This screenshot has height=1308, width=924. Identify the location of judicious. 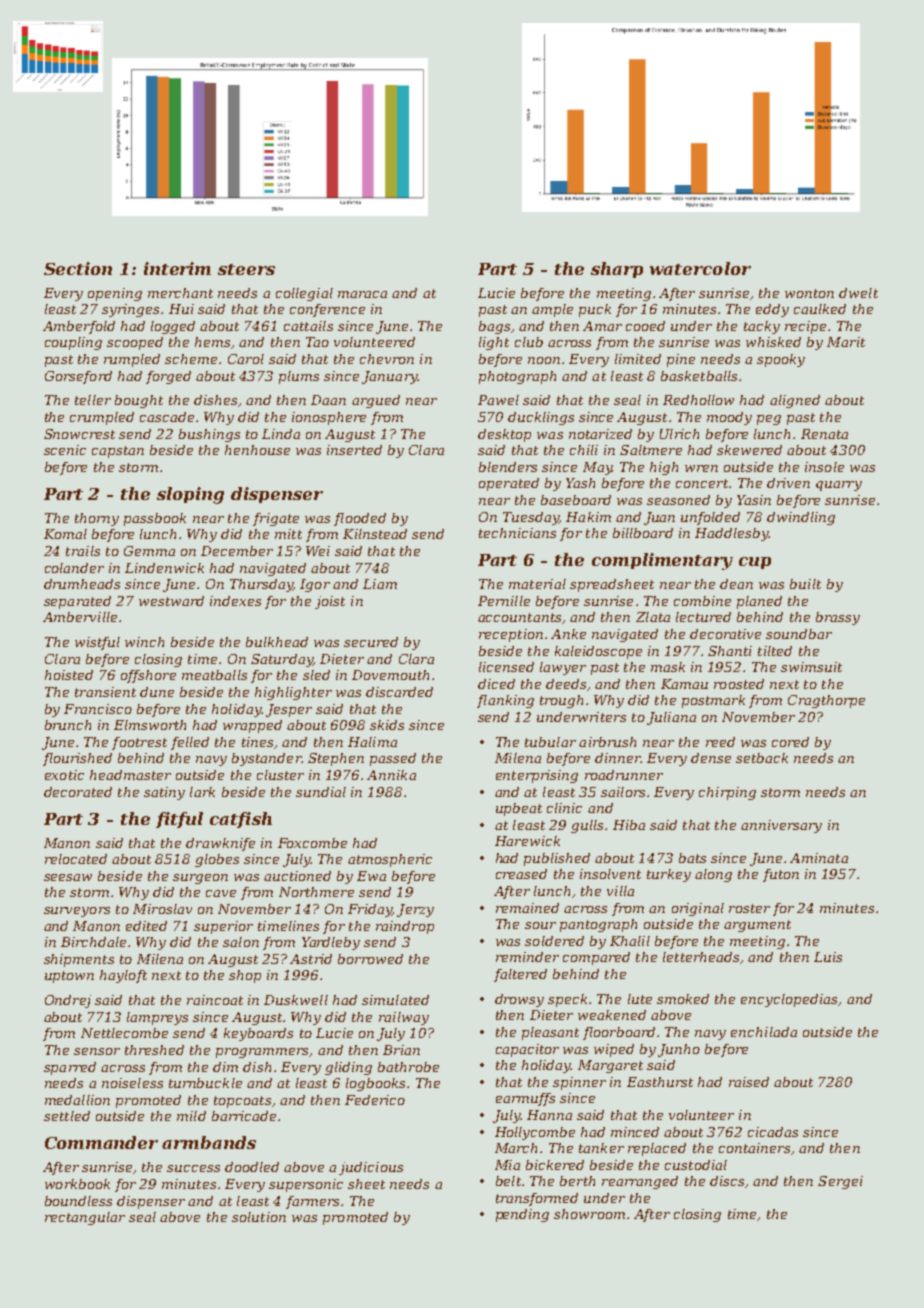
(371, 1168).
